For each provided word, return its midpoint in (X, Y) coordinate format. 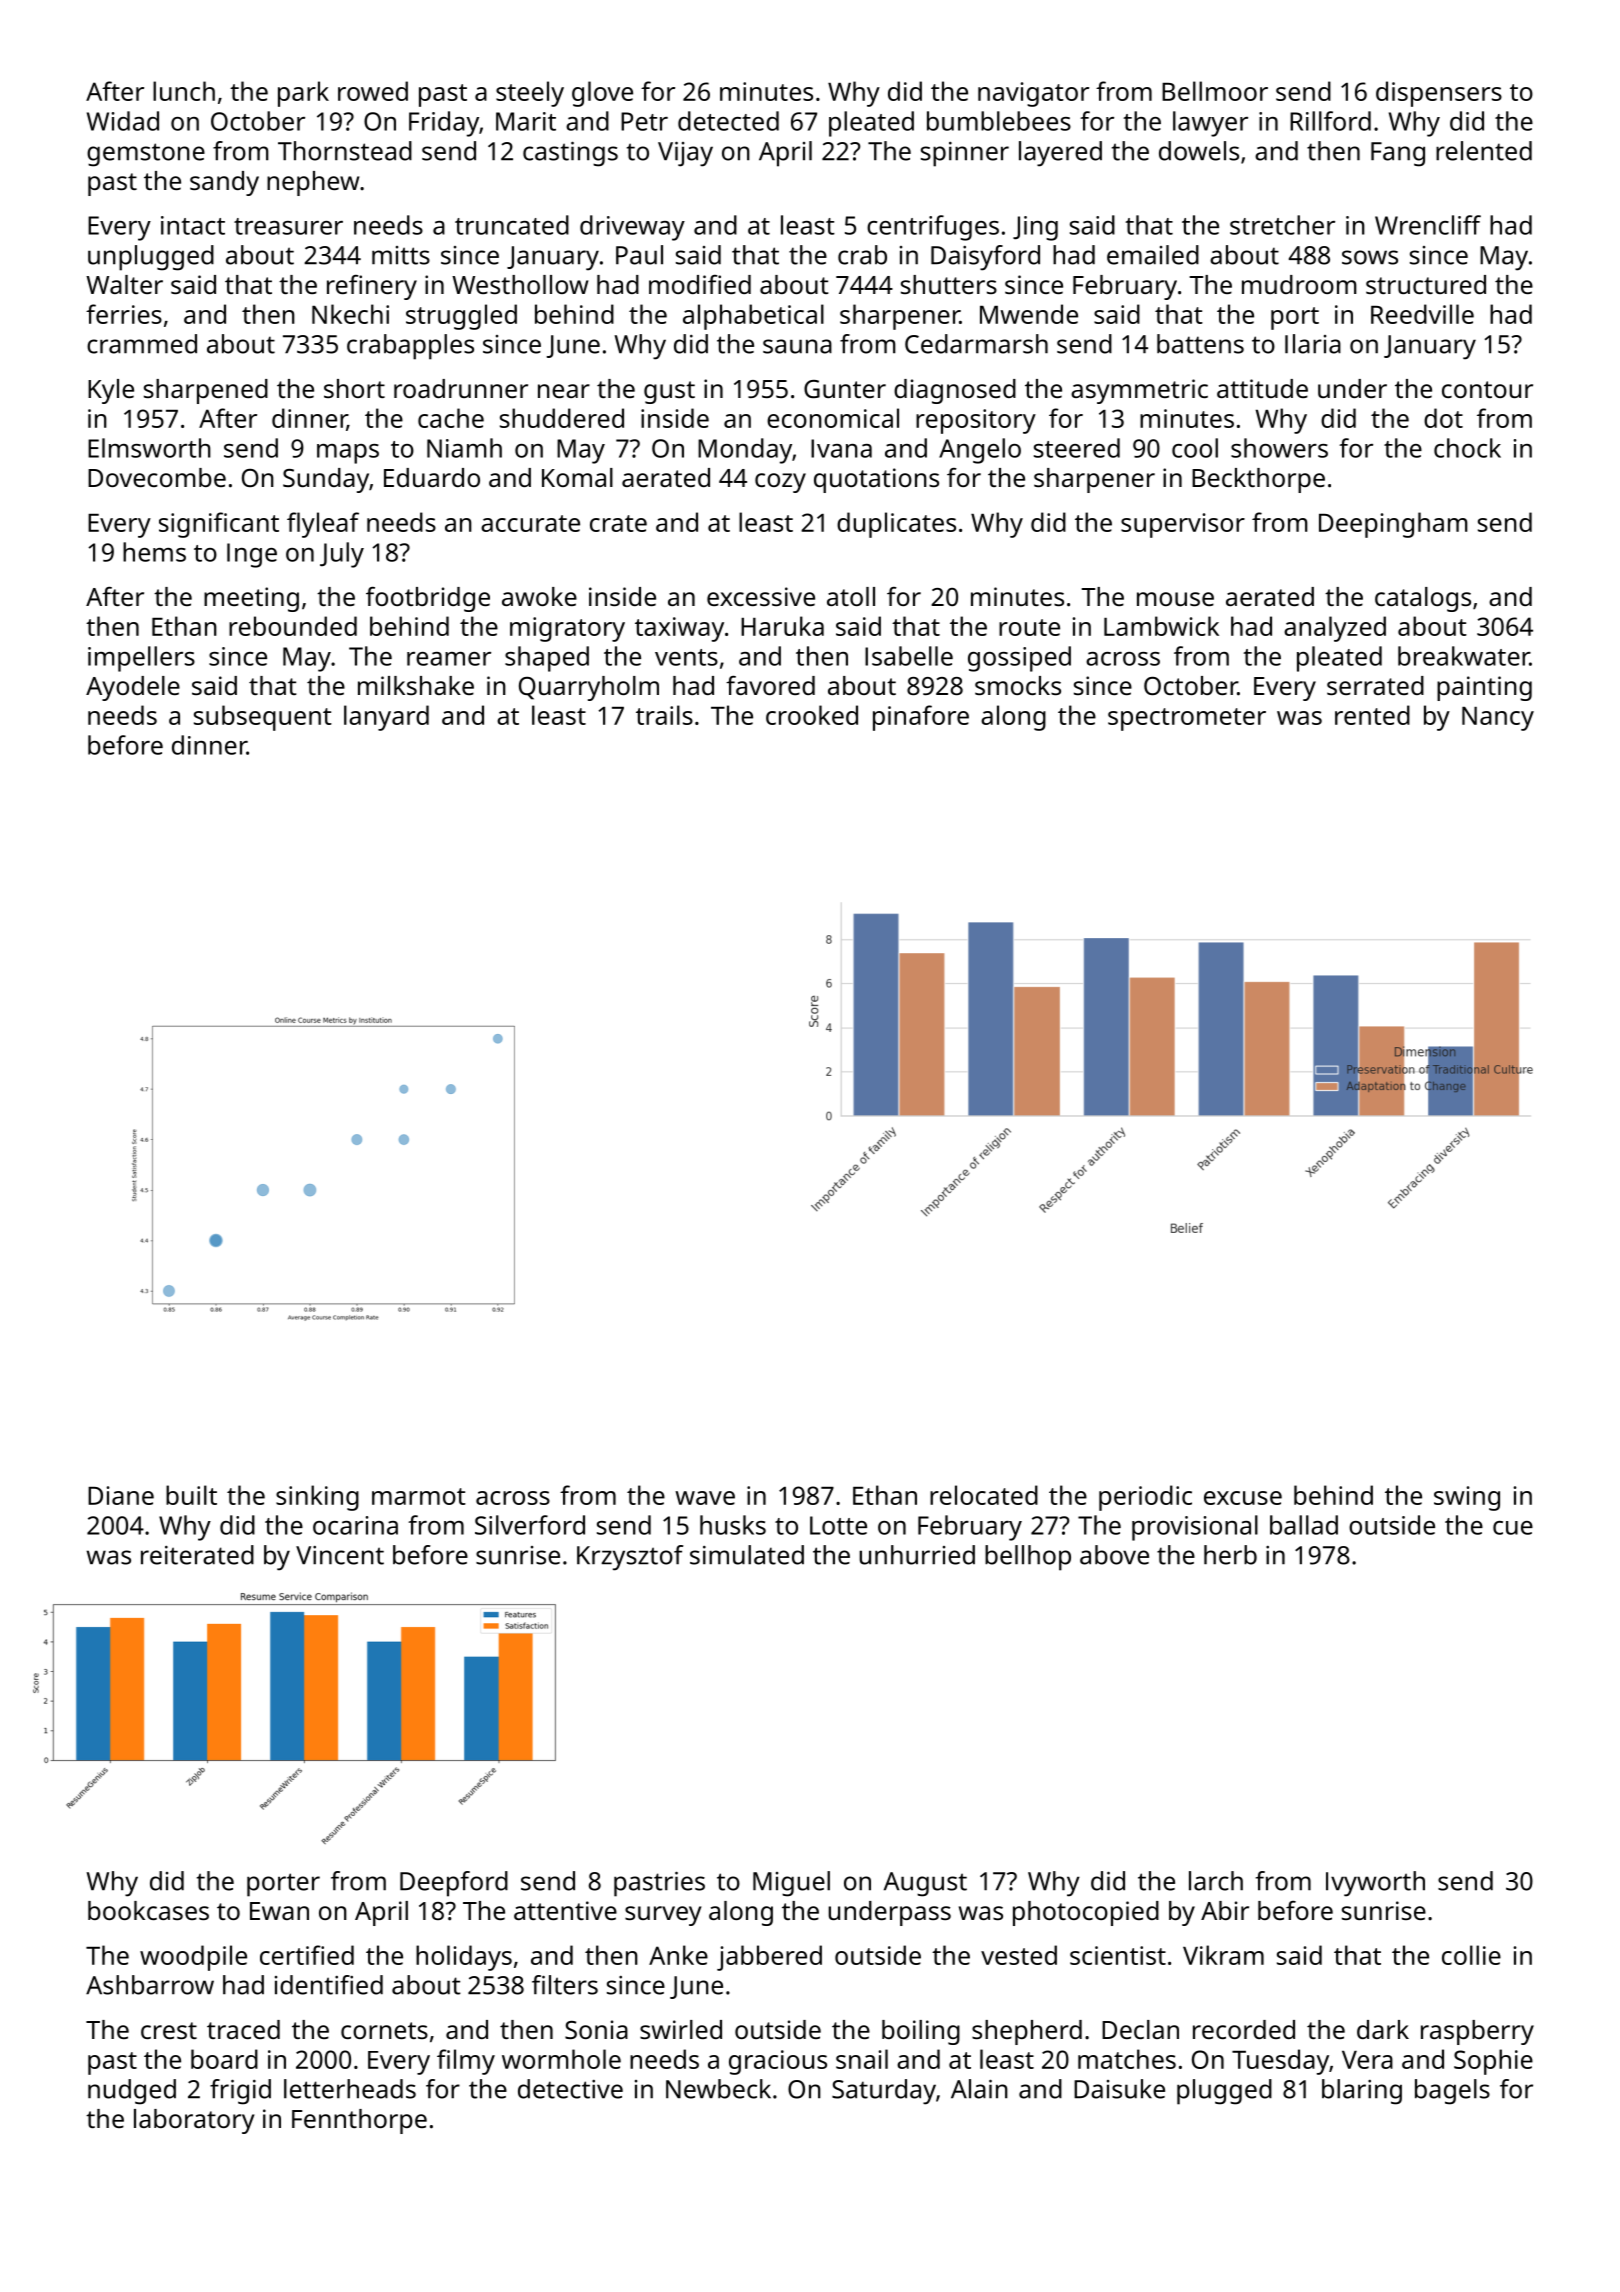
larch (1216, 1881)
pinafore (921, 718)
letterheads (350, 2089)
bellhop (1028, 1558)
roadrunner (461, 388)
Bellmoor (1215, 91)
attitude (1262, 388)
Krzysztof (630, 1558)
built (191, 1495)
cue (1513, 1528)
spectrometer (1187, 719)
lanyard (386, 718)
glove (602, 94)
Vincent (340, 1555)
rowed (373, 91)
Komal (577, 477)
